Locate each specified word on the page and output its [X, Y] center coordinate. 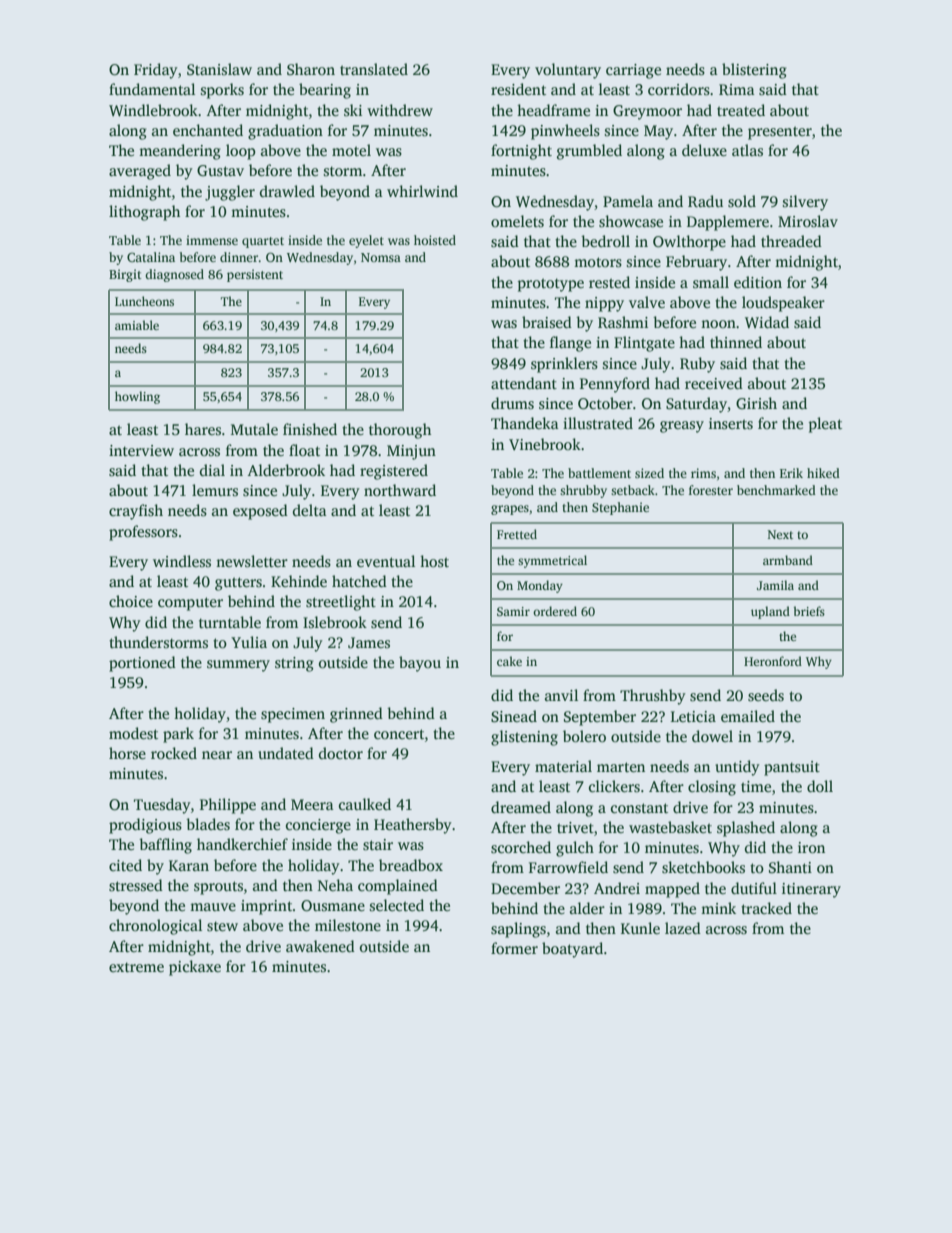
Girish [756, 403]
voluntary [568, 71]
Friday [156, 71]
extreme [136, 967]
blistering [754, 71]
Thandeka [525, 423]
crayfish [136, 512]
